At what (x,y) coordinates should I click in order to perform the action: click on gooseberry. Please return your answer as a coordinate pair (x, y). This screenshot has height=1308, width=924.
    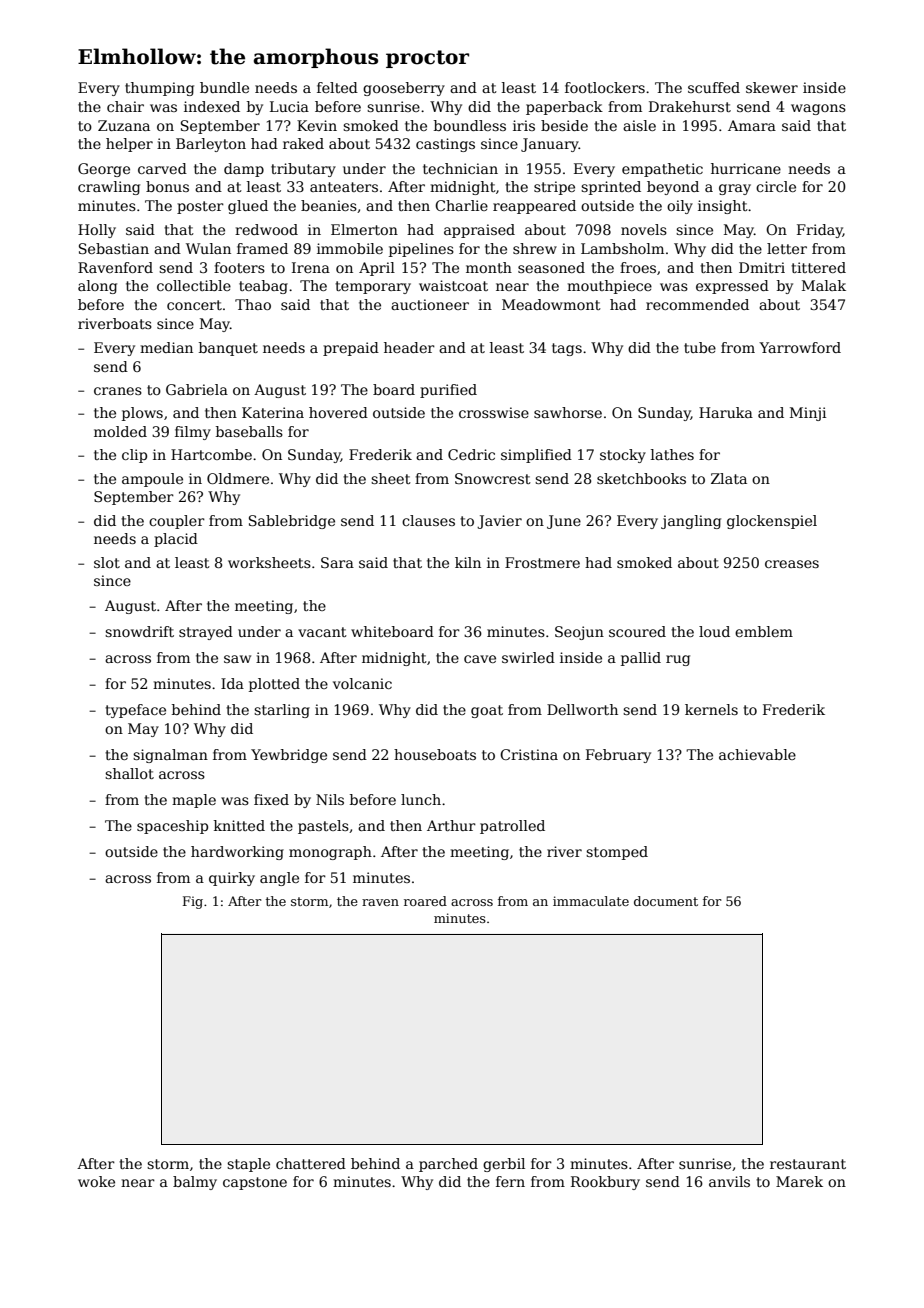
    Looking at the image, I should click on (404, 89).
